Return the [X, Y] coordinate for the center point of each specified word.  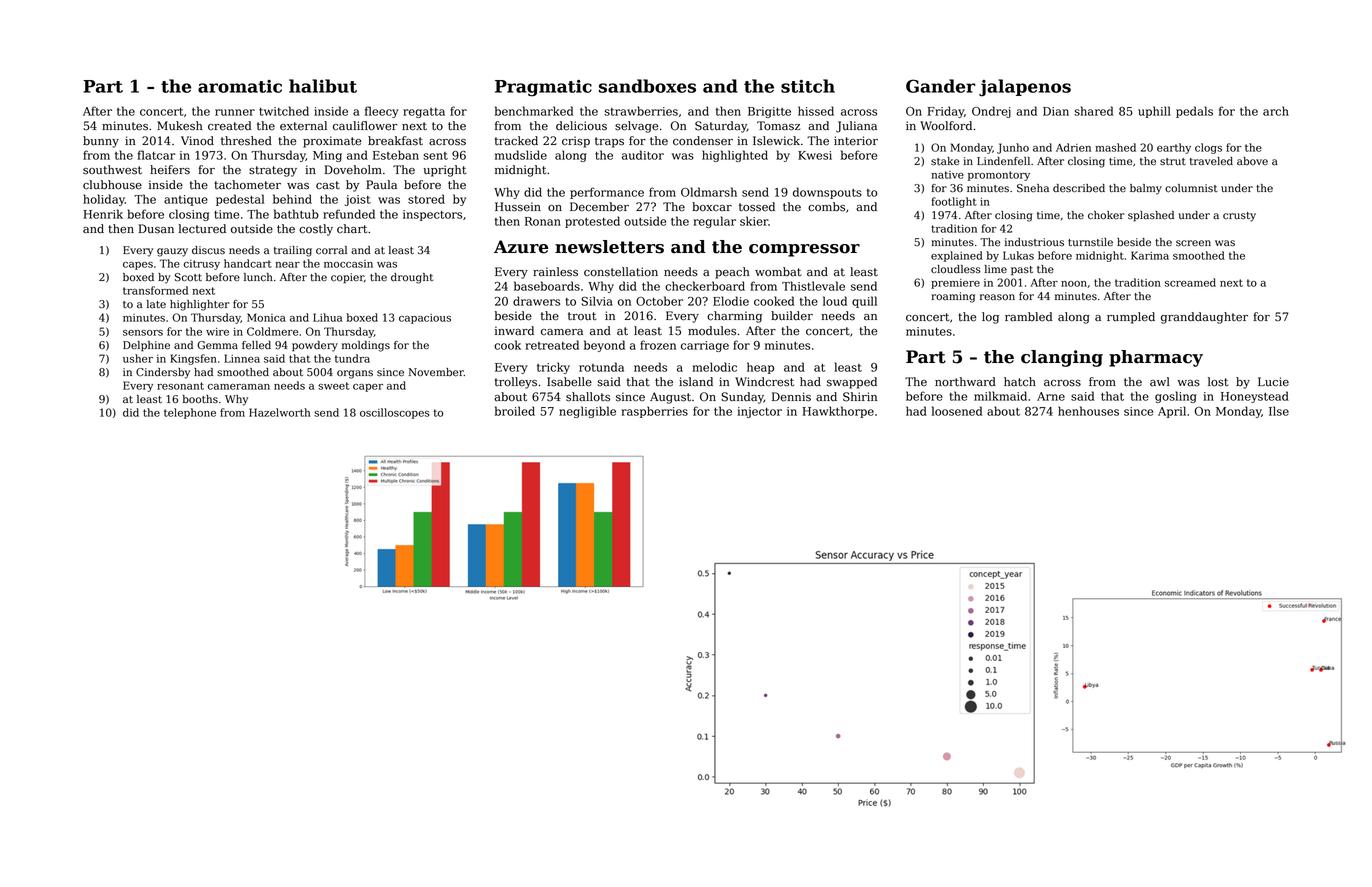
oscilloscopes [394, 413]
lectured [202, 229]
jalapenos [1025, 88]
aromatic [240, 86]
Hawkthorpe [838, 412]
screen [1193, 243]
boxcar [712, 207]
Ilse [1279, 411]
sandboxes [647, 86]
